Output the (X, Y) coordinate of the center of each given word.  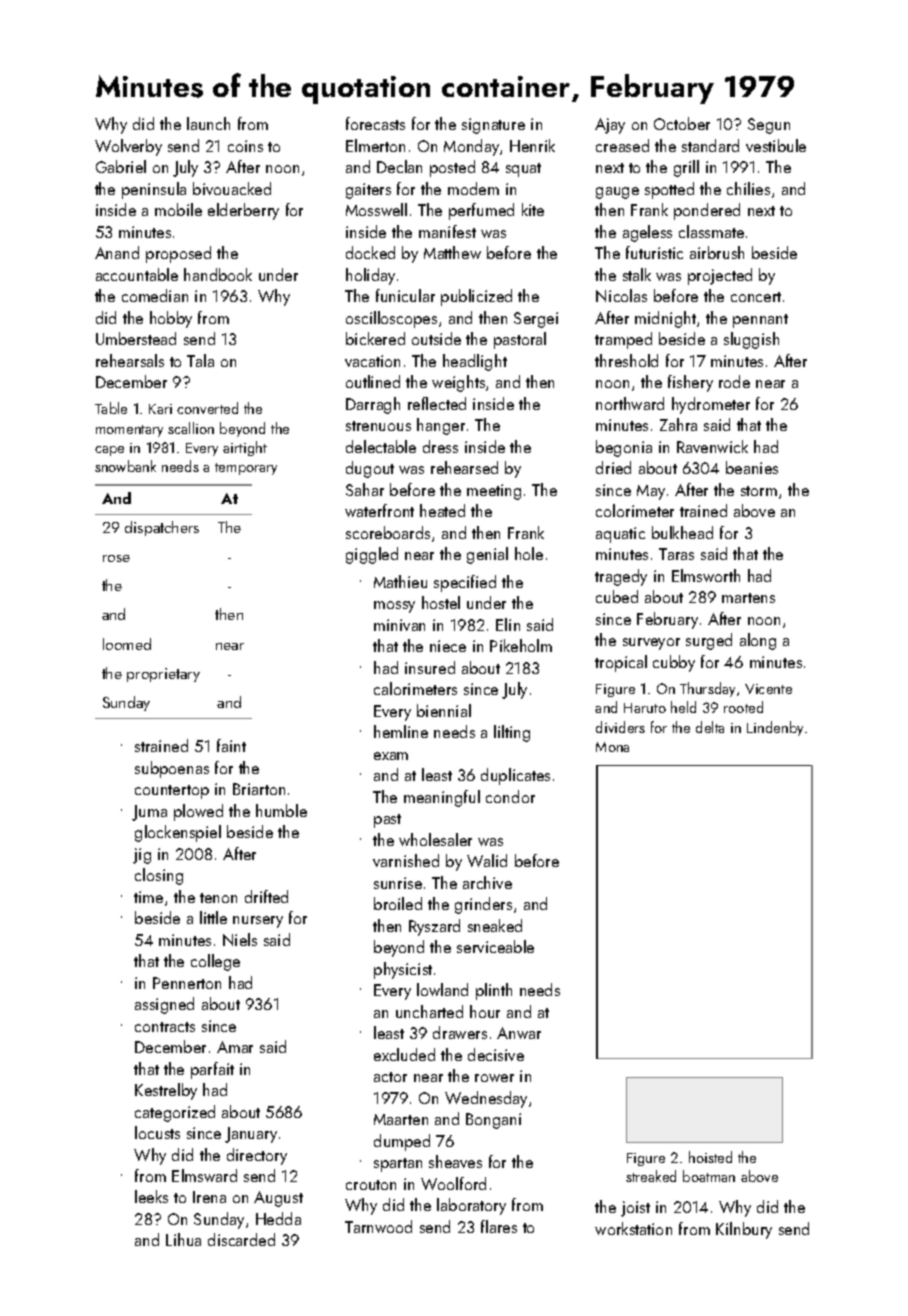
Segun (769, 126)
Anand (117, 252)
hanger (441, 426)
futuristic (654, 252)
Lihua (183, 1239)
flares (499, 1226)
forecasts (375, 123)
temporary (246, 469)
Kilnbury (744, 1230)
